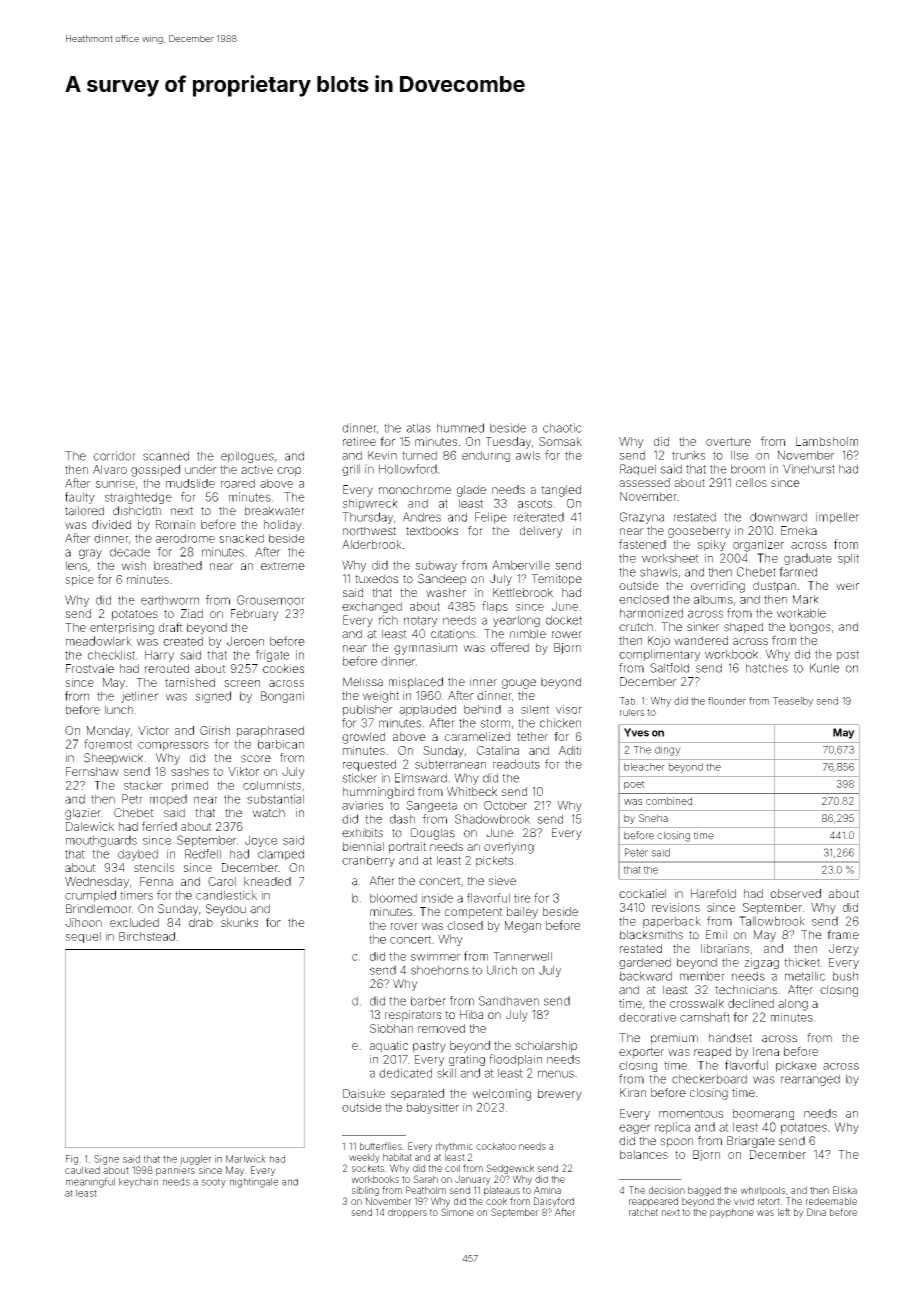  Describe the element at coordinates (669, 801) in the image. I see `combined` at that location.
